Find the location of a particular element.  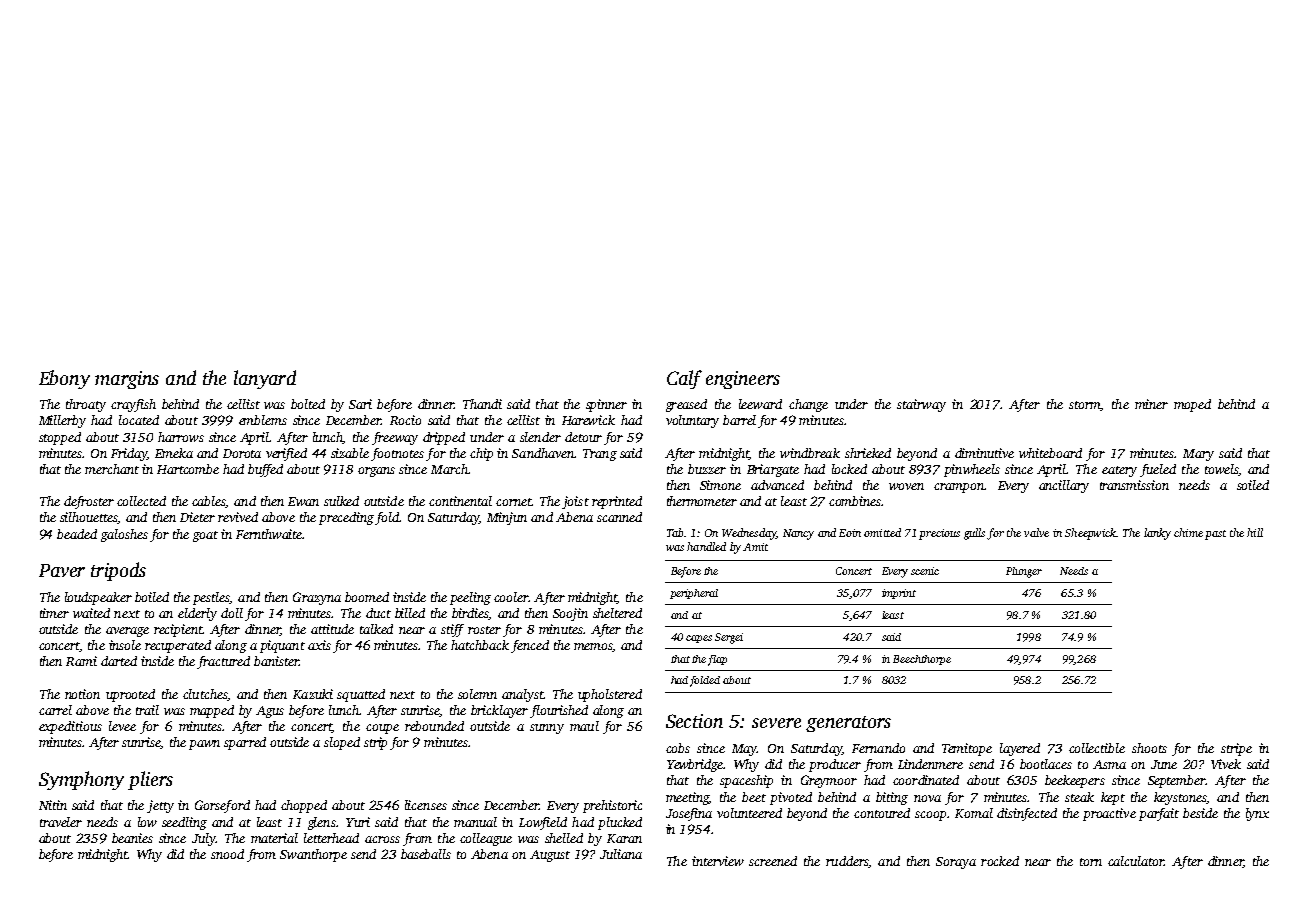

interview is located at coordinates (718, 861).
